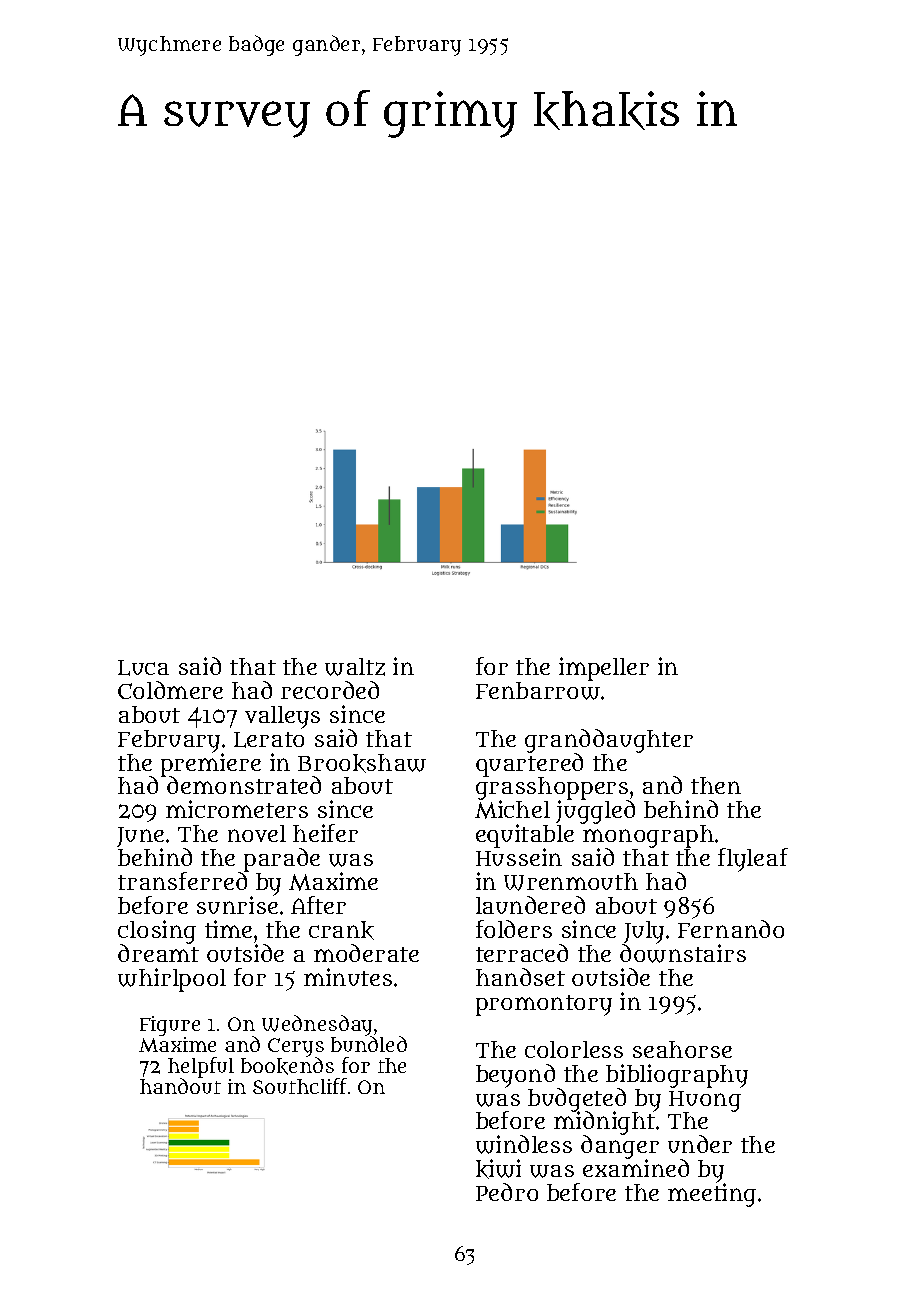  Describe the element at coordinates (682, 1049) in the page. I see `seahorse` at that location.
